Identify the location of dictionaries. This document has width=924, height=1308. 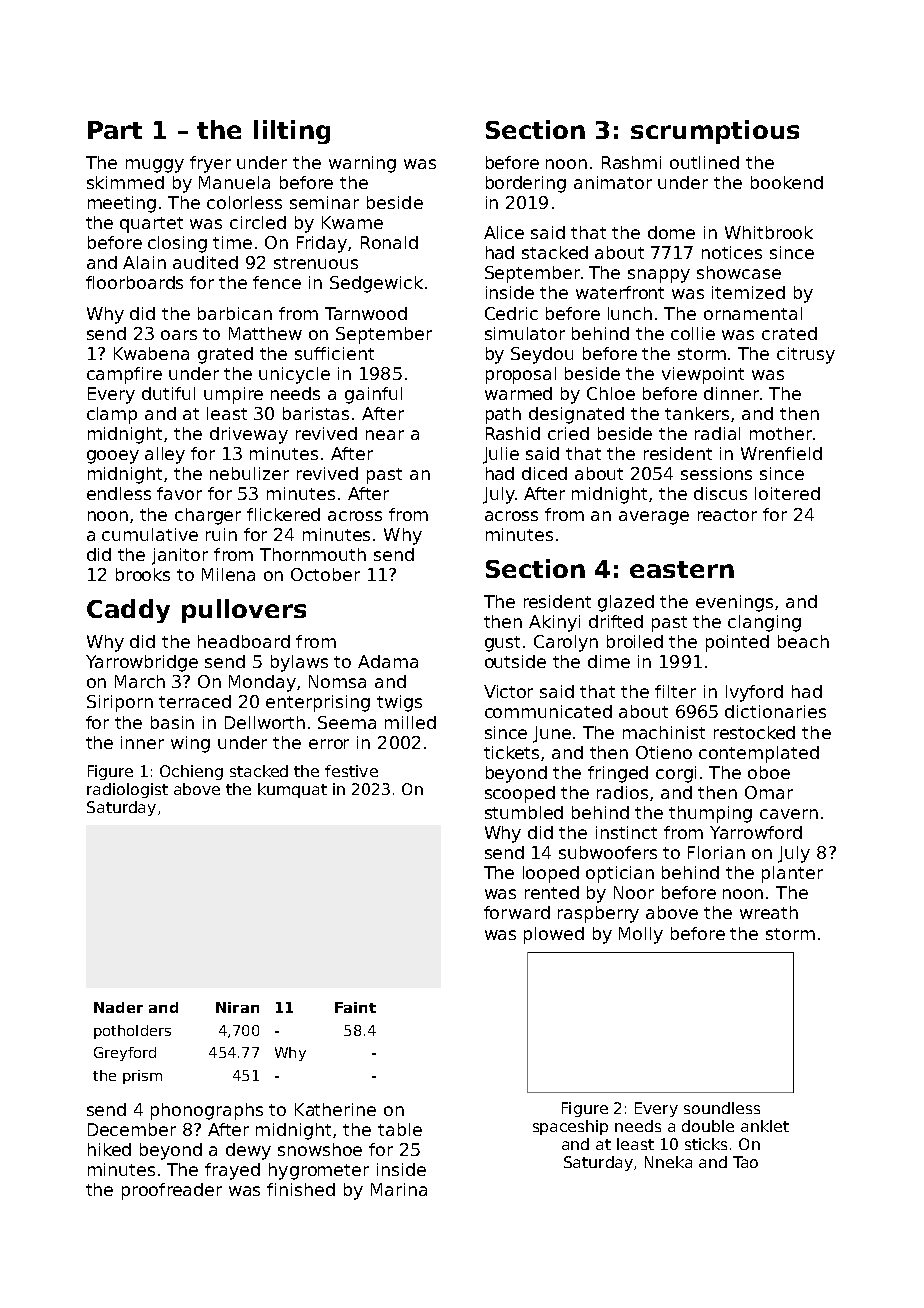
(775, 711).
